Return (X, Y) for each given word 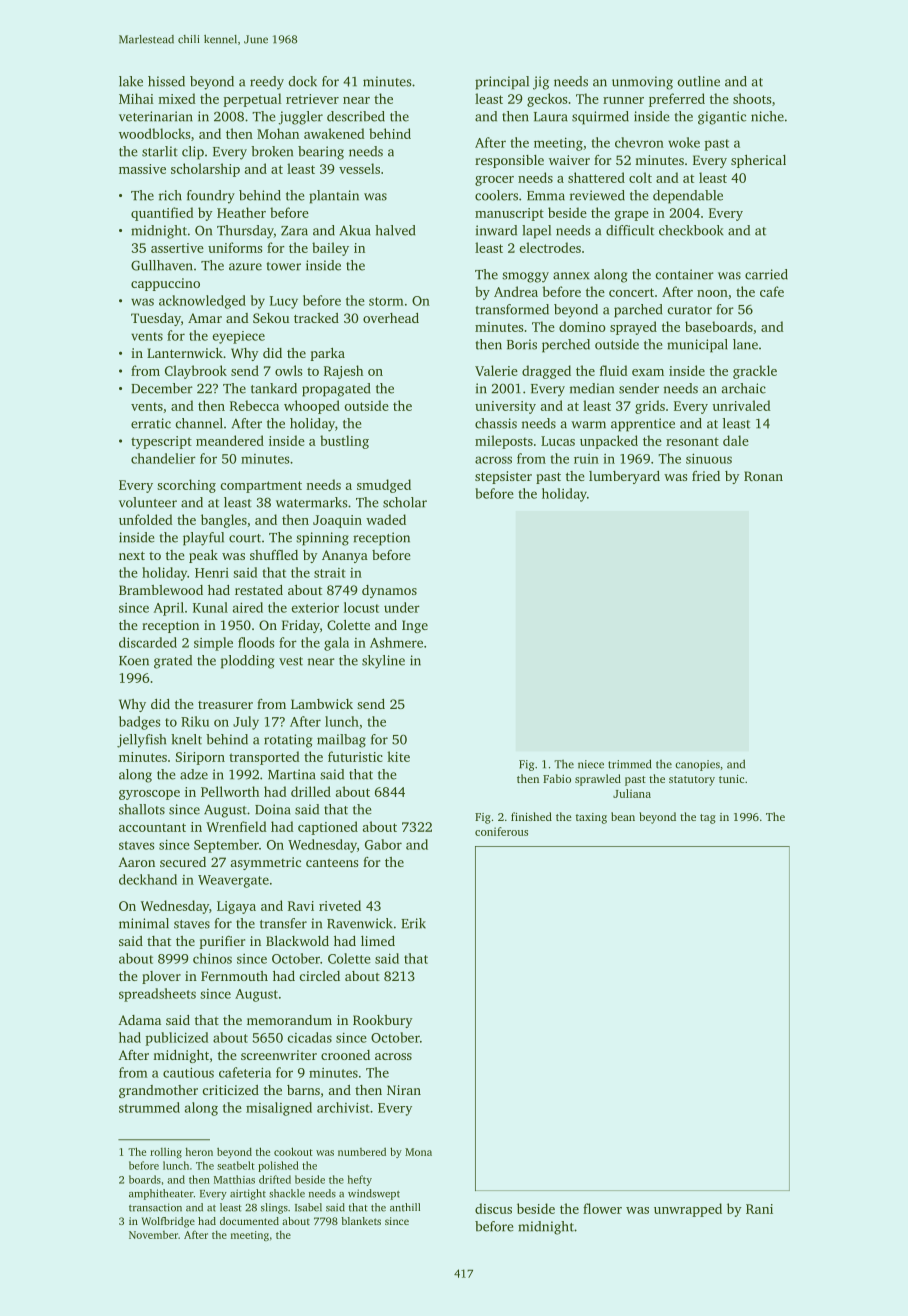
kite (398, 756)
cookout (293, 1151)
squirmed (600, 118)
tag (708, 819)
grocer (494, 181)
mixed (177, 98)
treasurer (225, 705)
